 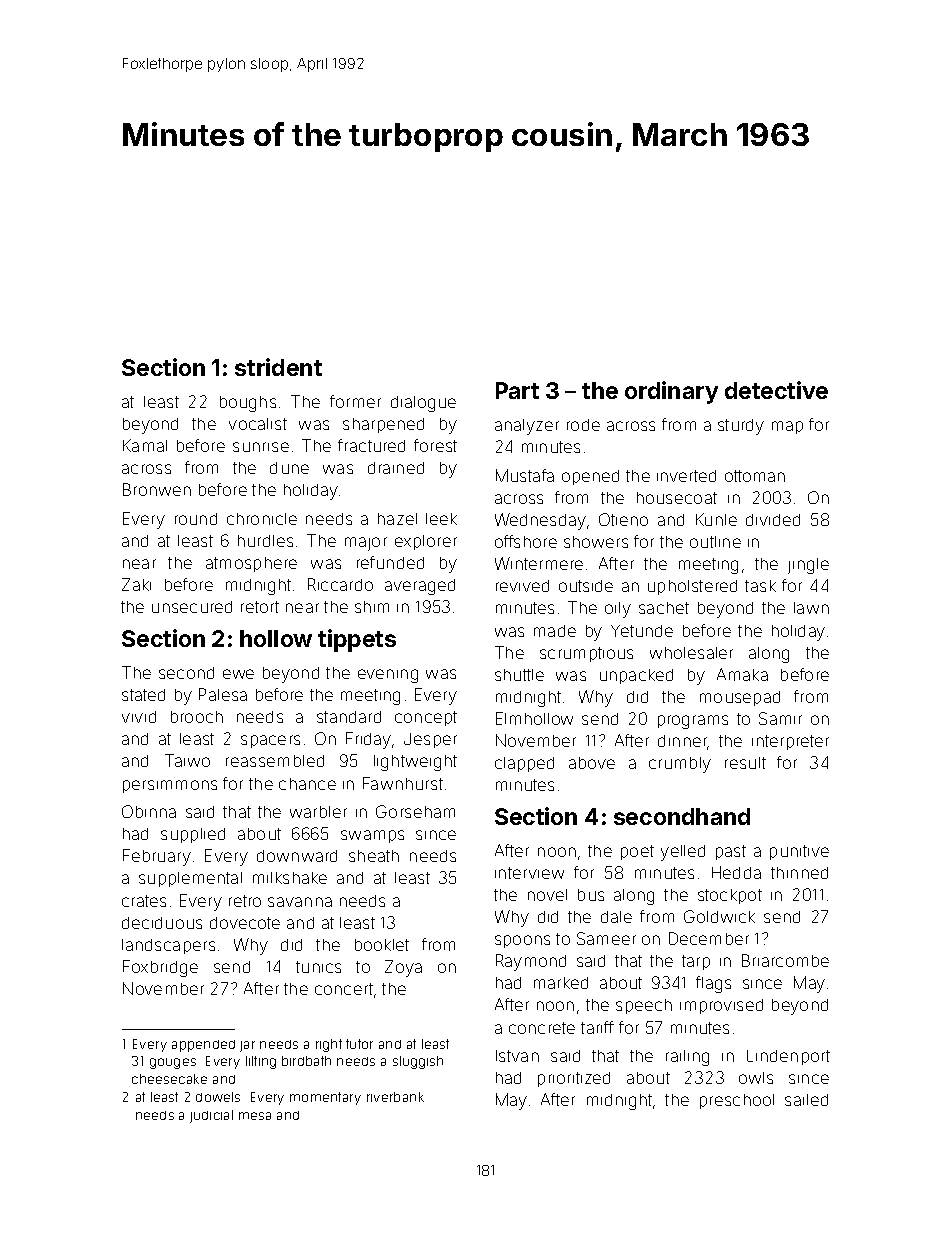 What do you see at coordinates (170, 786) in the screenshot?
I see `persimmons` at bounding box center [170, 786].
